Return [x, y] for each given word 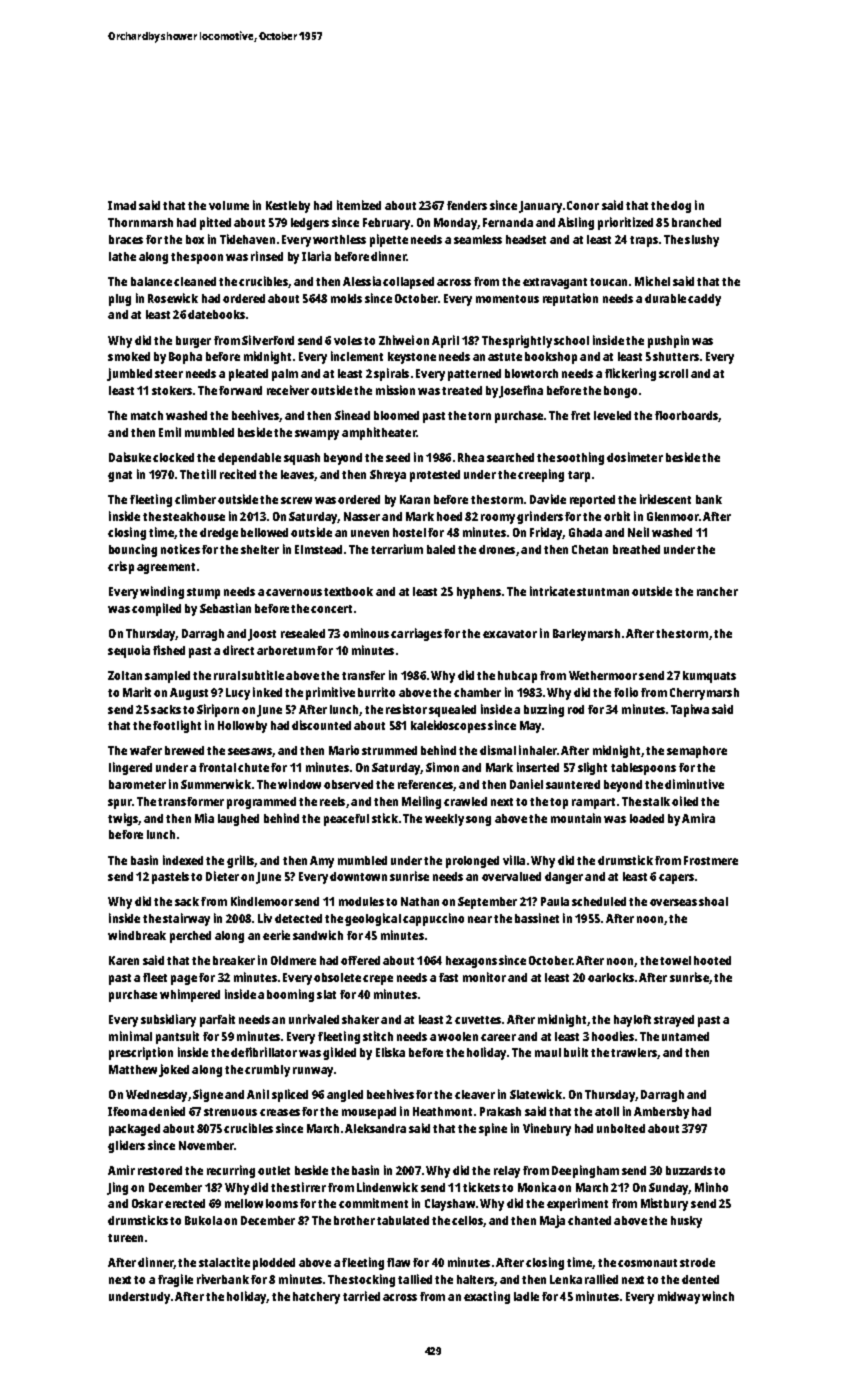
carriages [416, 634]
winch [718, 1296]
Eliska [390, 1052]
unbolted [621, 1128]
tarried [361, 1296]
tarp [579, 476]
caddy [704, 300]
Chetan [590, 549]
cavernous [294, 592]
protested [435, 476]
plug [120, 300]
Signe [208, 1095]
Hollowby [242, 727]
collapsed [408, 283]
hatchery [316, 1298]
